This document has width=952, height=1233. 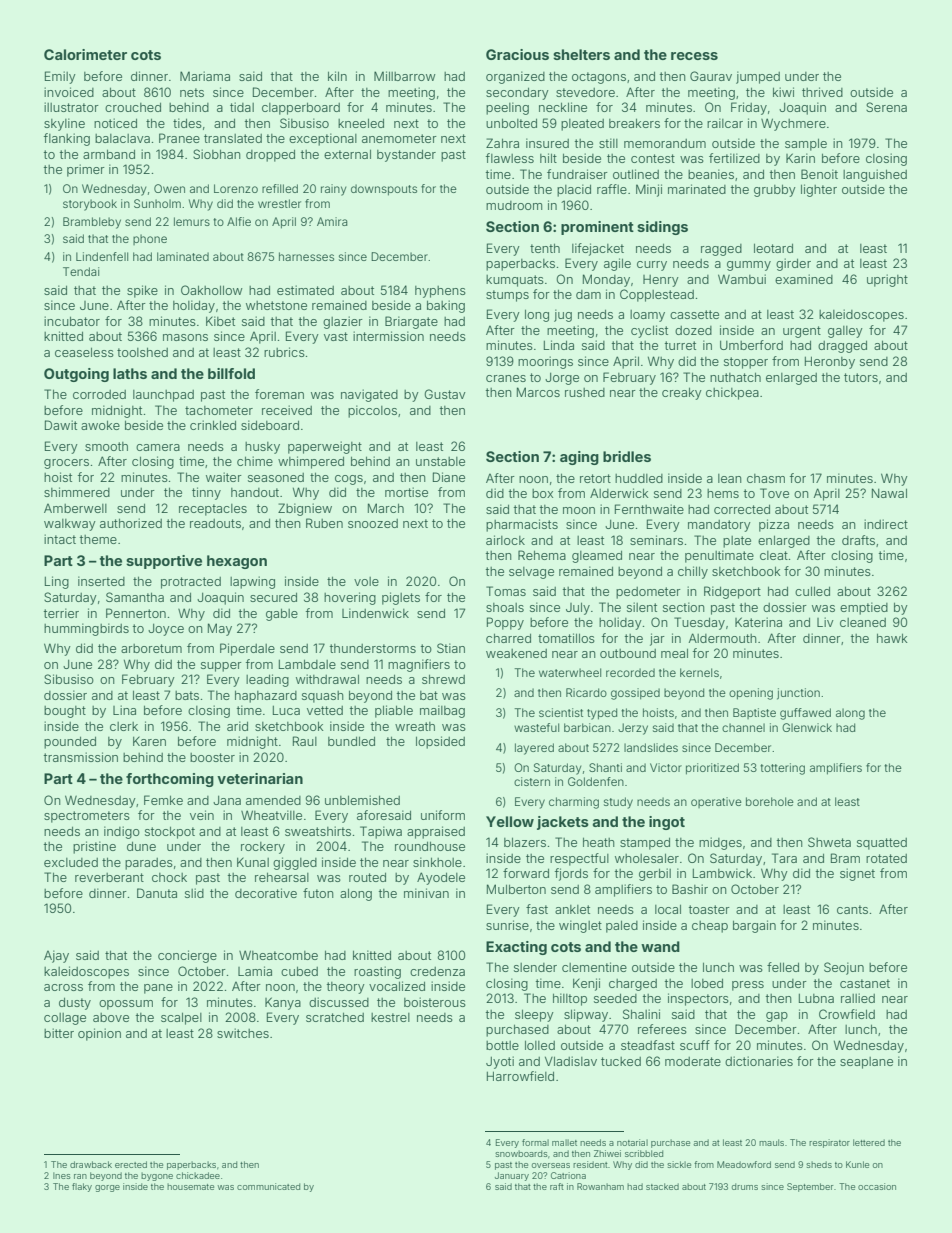 What do you see at coordinates (538, 392) in the document?
I see `Marcos` at bounding box center [538, 392].
